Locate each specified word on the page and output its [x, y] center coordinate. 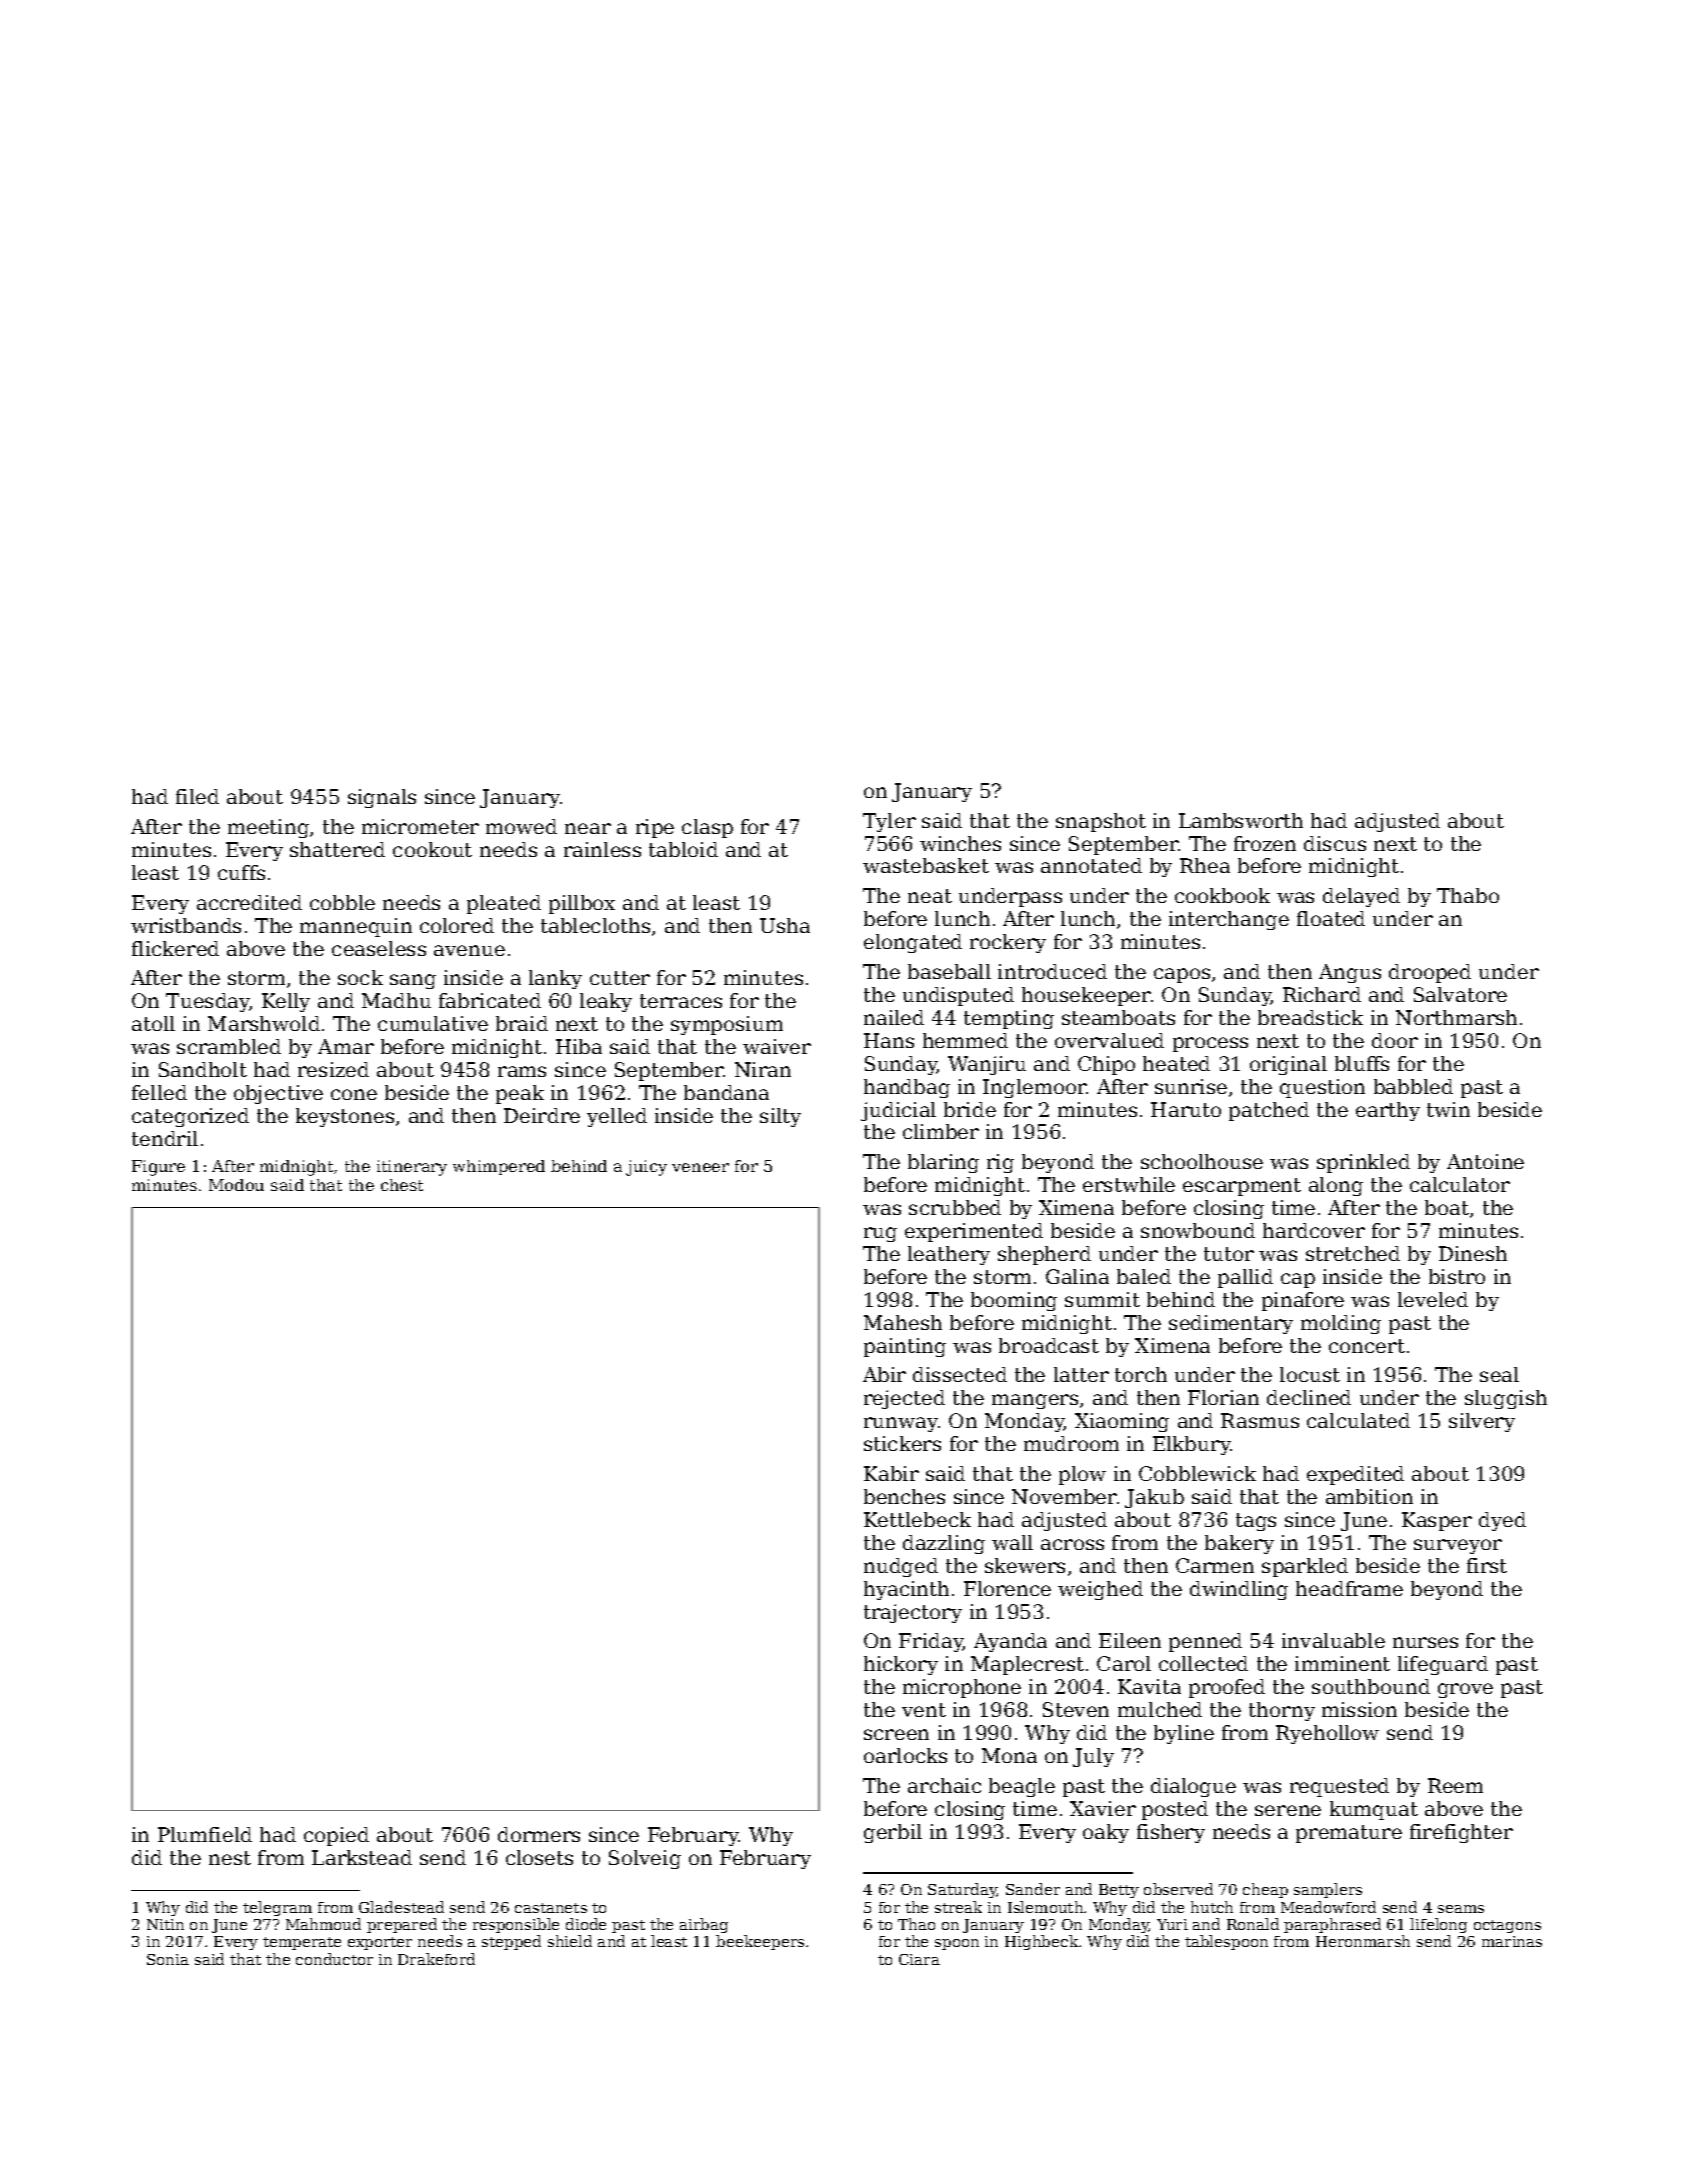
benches [904, 1496]
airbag [704, 1925]
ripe [655, 828]
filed [197, 796]
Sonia [168, 1959]
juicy [646, 1168]
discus [1335, 843]
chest [402, 1185]
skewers [1025, 1565]
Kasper [1437, 1521]
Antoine [1485, 1161]
